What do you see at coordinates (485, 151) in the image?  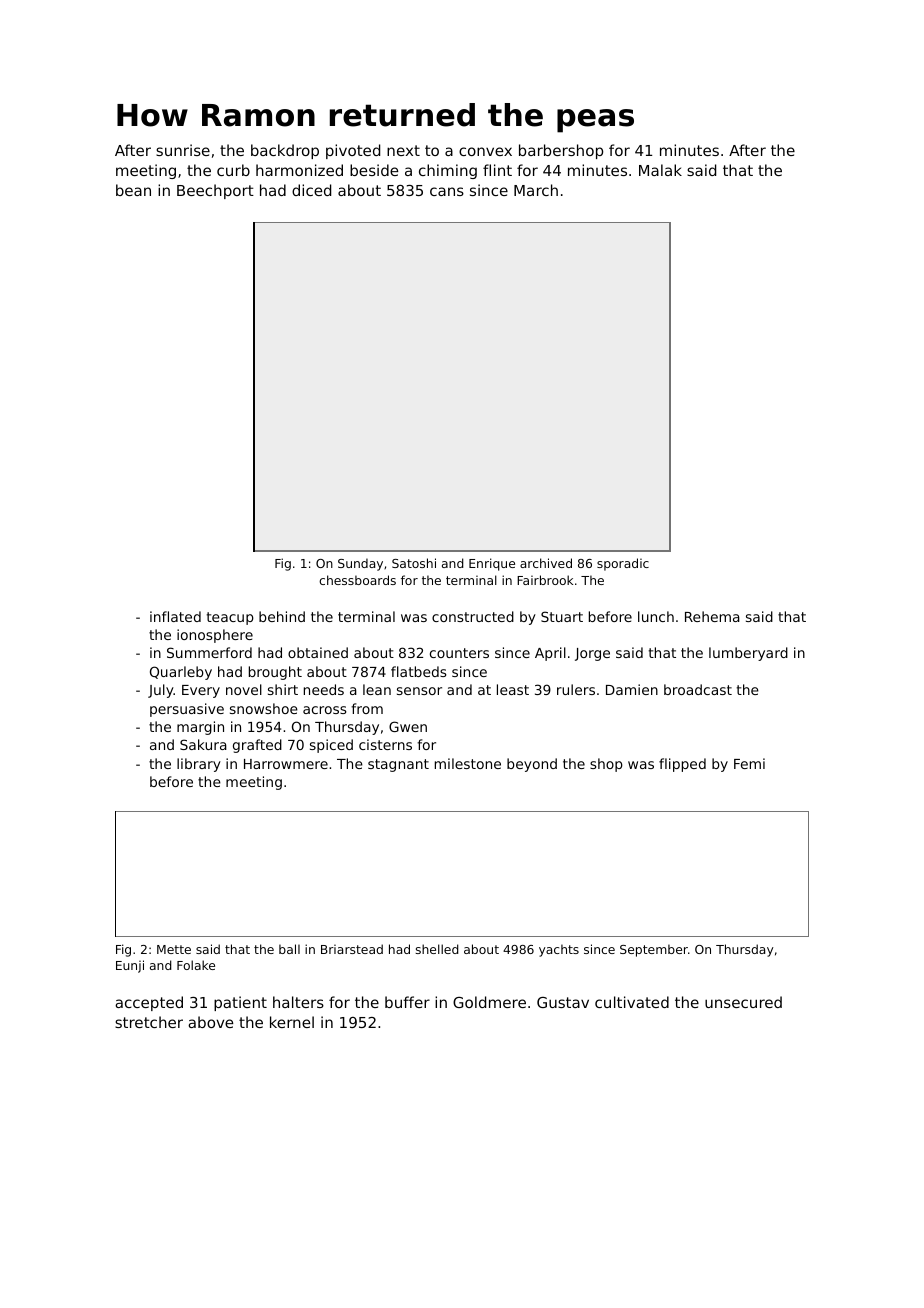 I see `convex` at bounding box center [485, 151].
